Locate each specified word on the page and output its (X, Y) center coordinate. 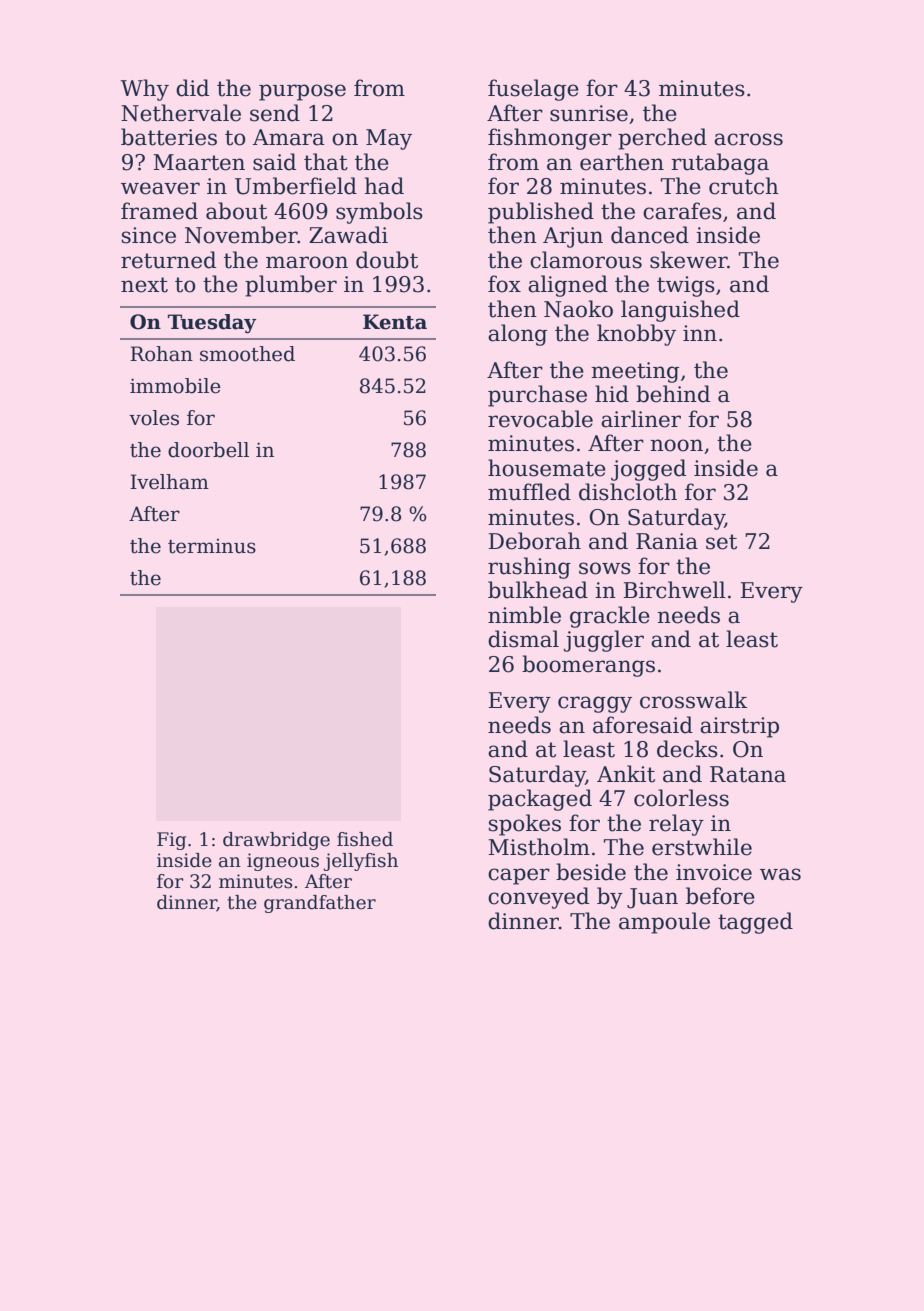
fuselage (533, 90)
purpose (302, 92)
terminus (212, 546)
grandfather (320, 904)
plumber (291, 286)
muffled (529, 492)
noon (676, 445)
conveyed (538, 898)
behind (673, 394)
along (517, 335)
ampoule (664, 923)
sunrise (589, 113)
